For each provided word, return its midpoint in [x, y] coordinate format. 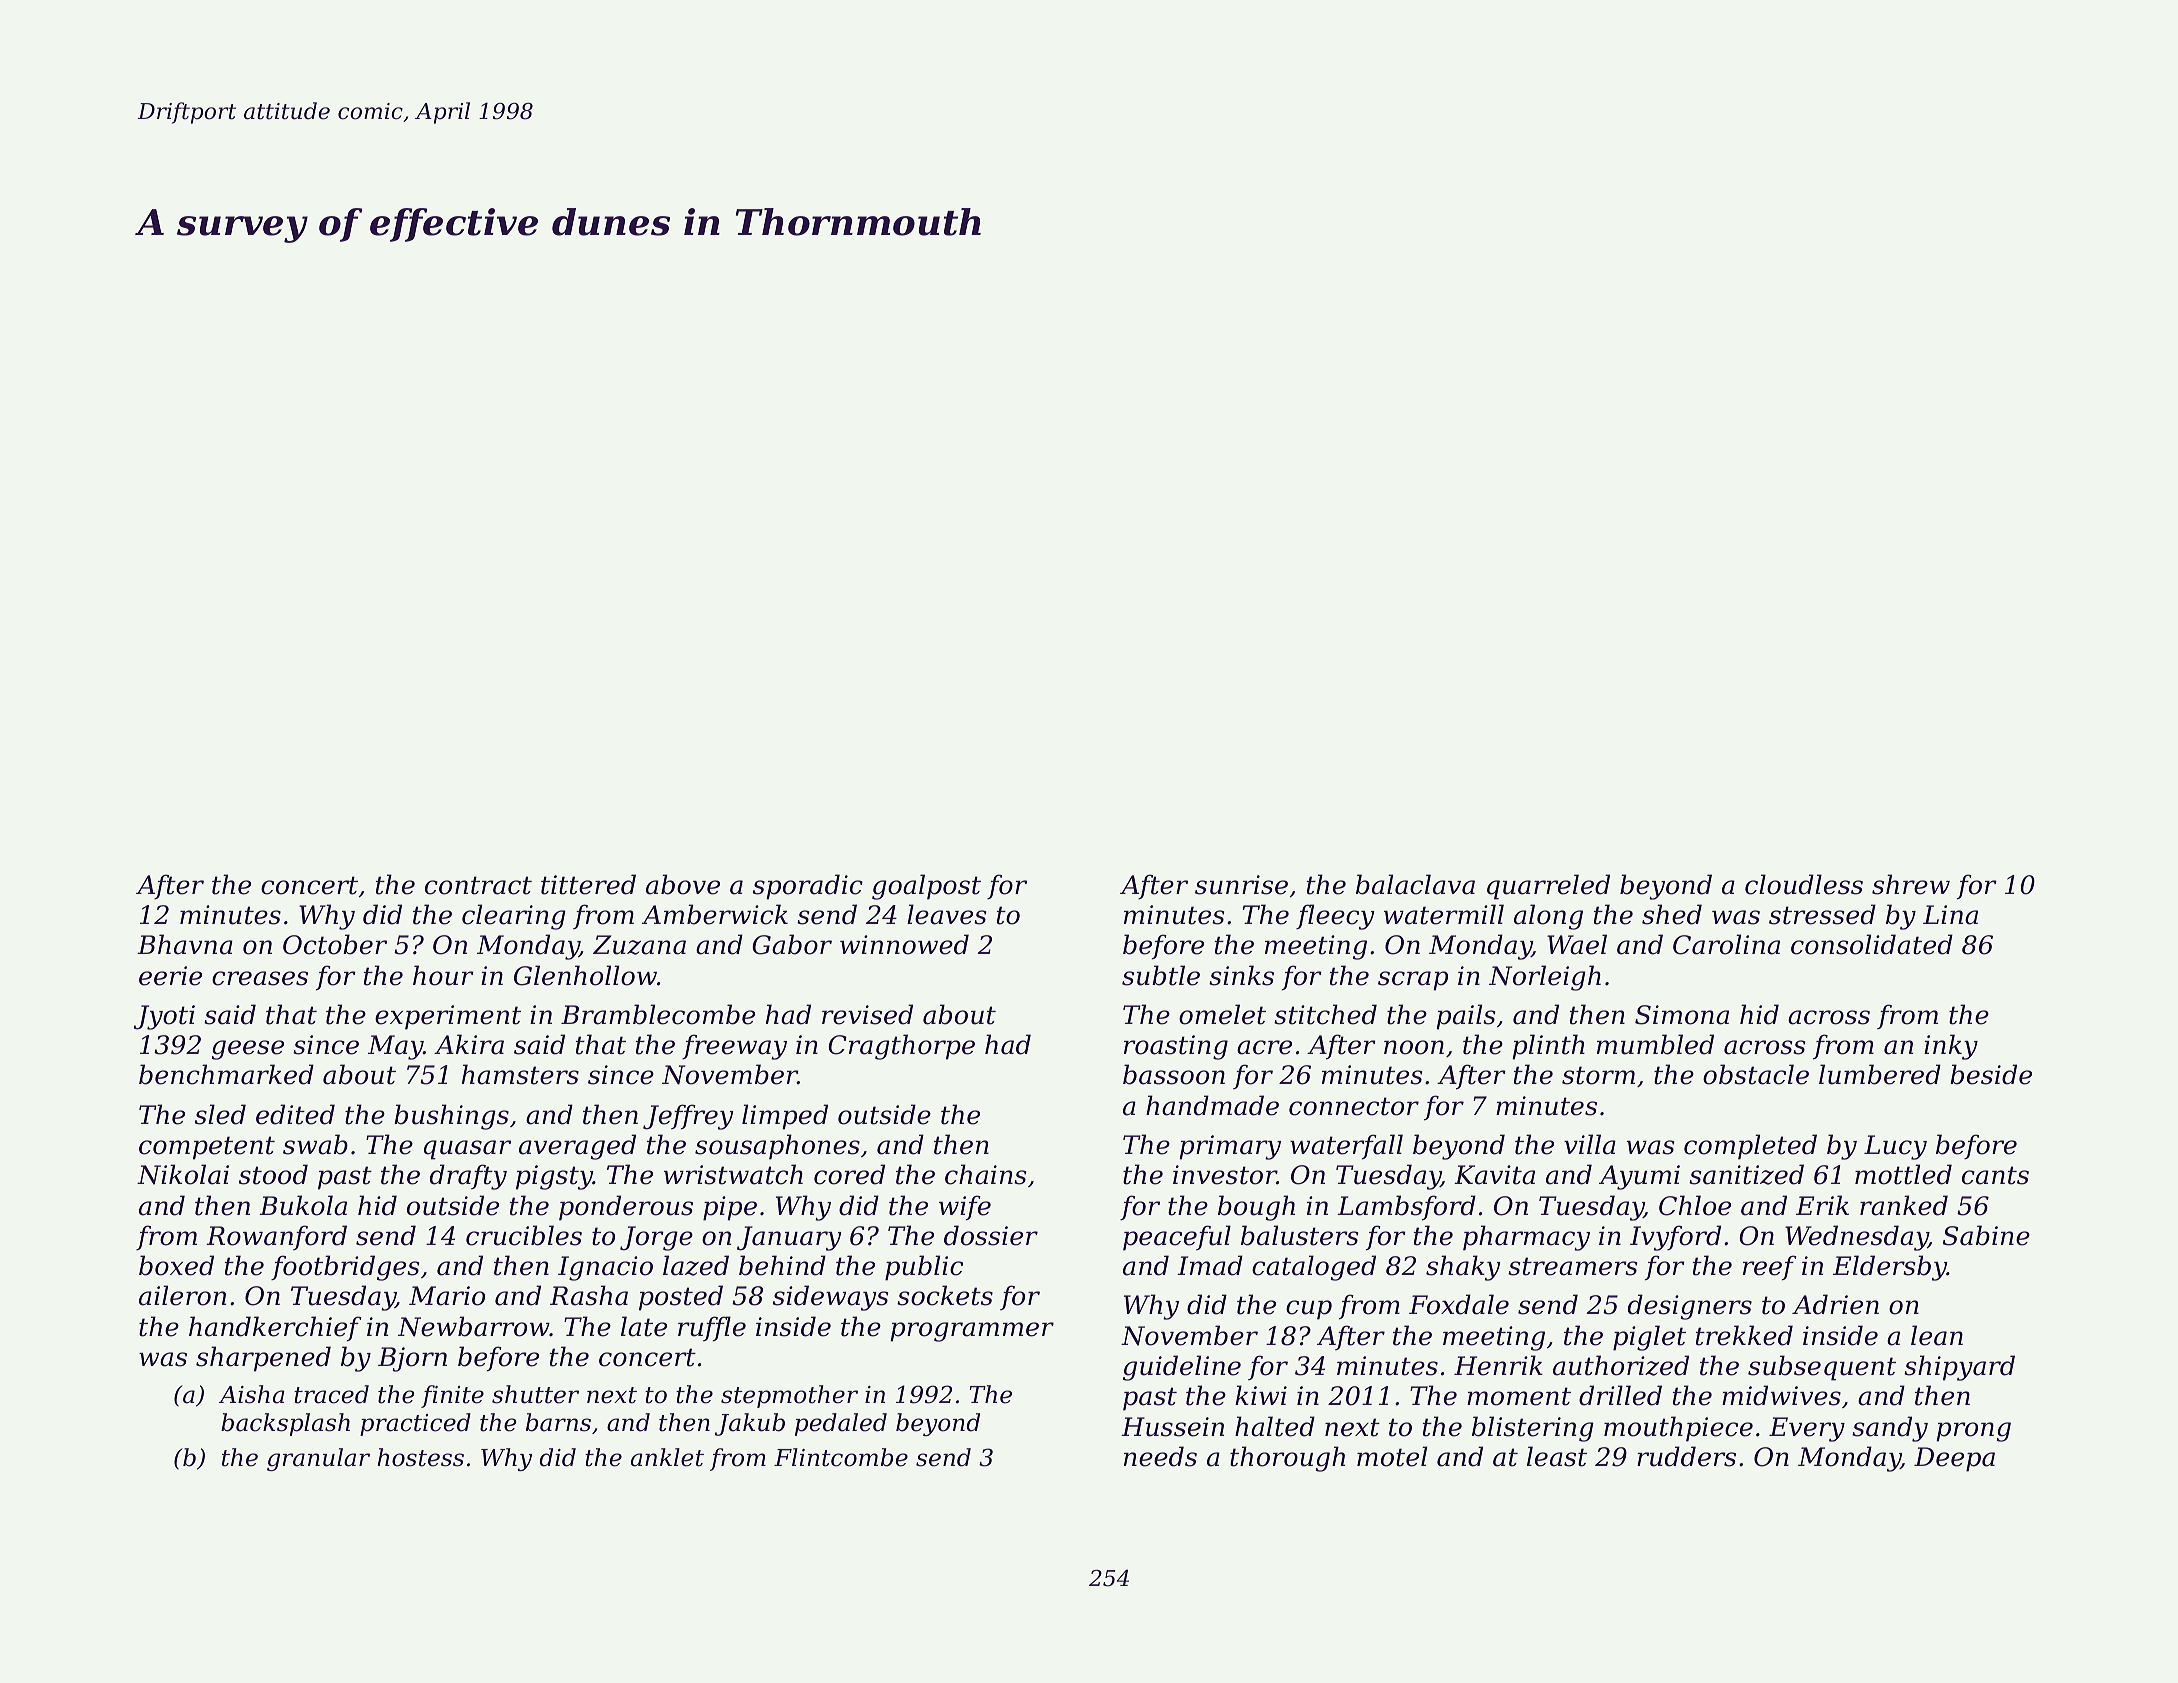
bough [1256, 1208]
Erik [1822, 1205]
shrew [1911, 884]
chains [985, 1174]
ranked [1904, 1205]
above [683, 884]
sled [220, 1114]
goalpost [926, 887]
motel [1392, 1456]
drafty [468, 1177]
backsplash [285, 1424]
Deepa [1954, 1459]
